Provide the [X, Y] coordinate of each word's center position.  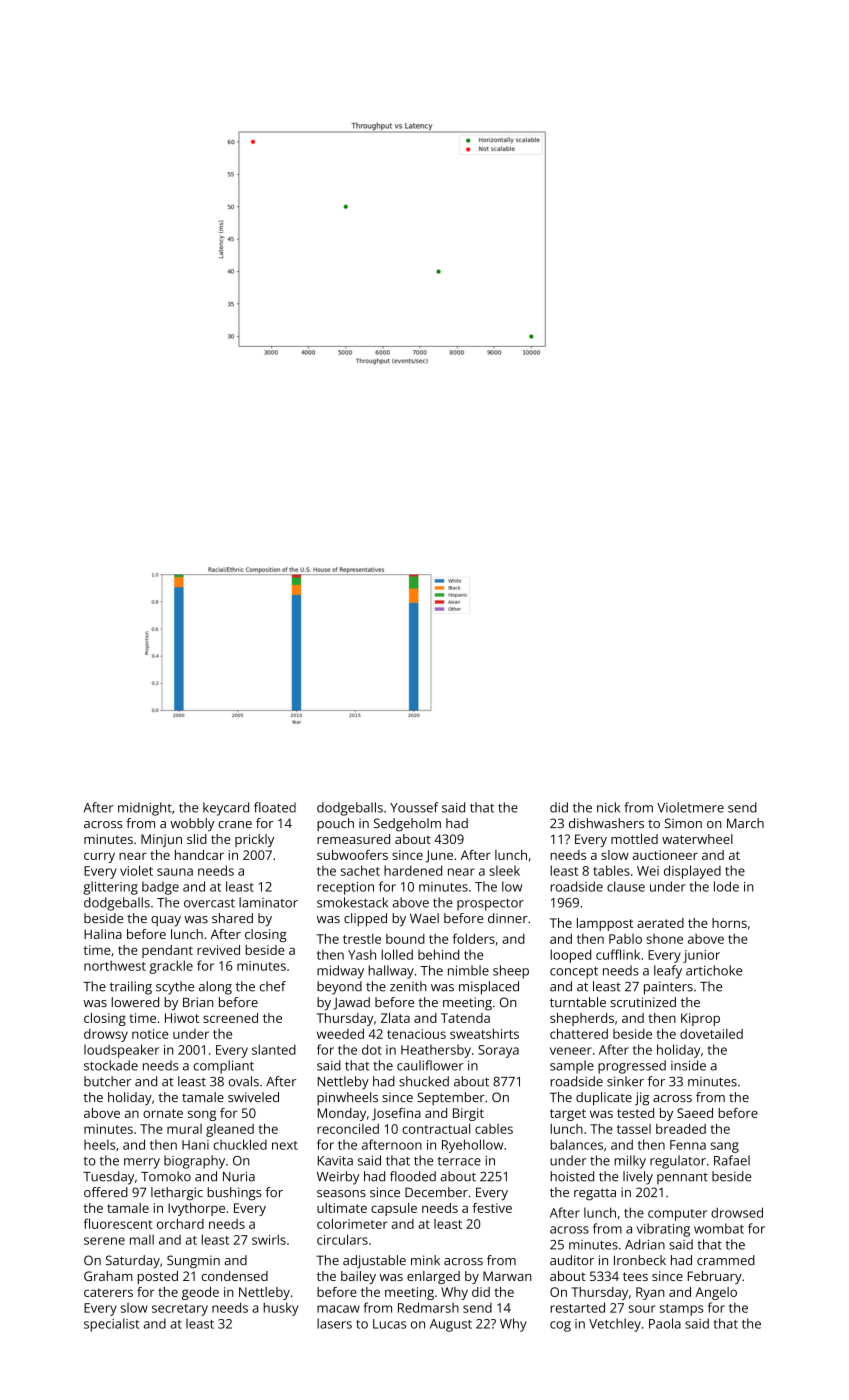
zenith [408, 986]
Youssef [414, 807]
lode [726, 886]
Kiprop [700, 1019]
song [202, 1115]
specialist [111, 1325]
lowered [135, 1002]
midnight [145, 809]
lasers [334, 1323]
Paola [665, 1323]
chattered [579, 1033]
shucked [424, 1081]
